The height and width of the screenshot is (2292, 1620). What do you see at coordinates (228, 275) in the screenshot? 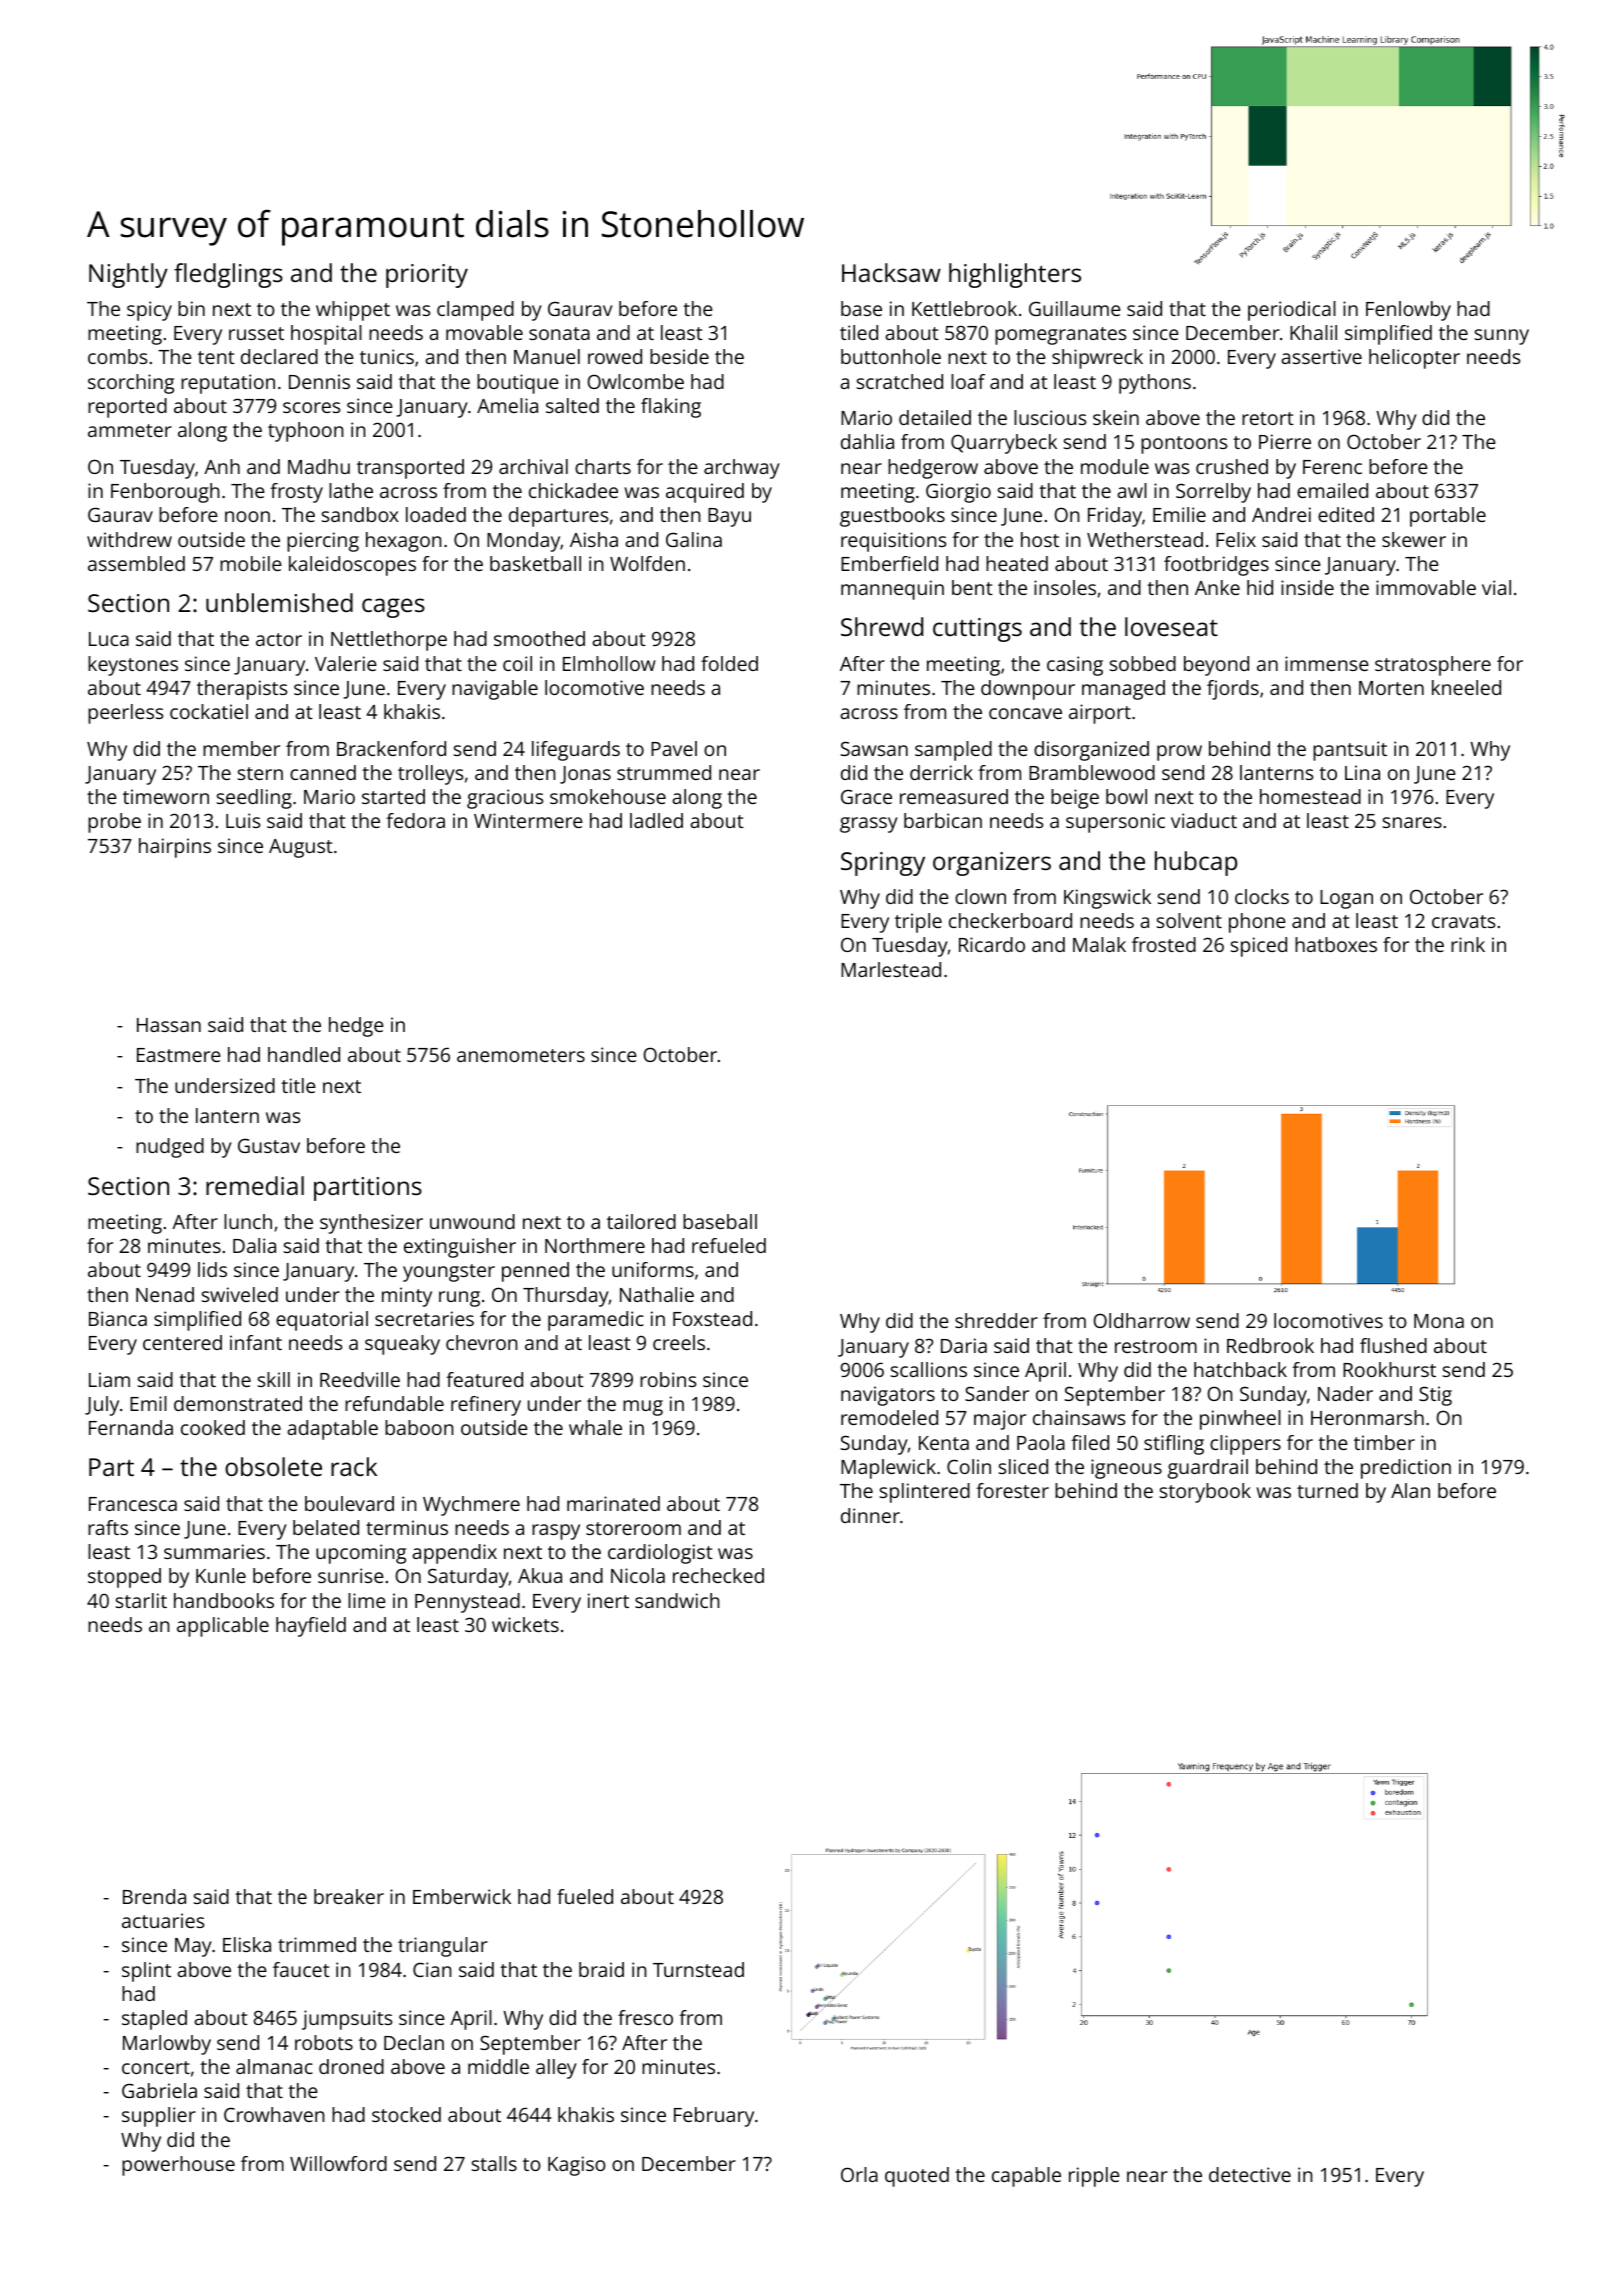
I see `fledglings` at bounding box center [228, 275].
